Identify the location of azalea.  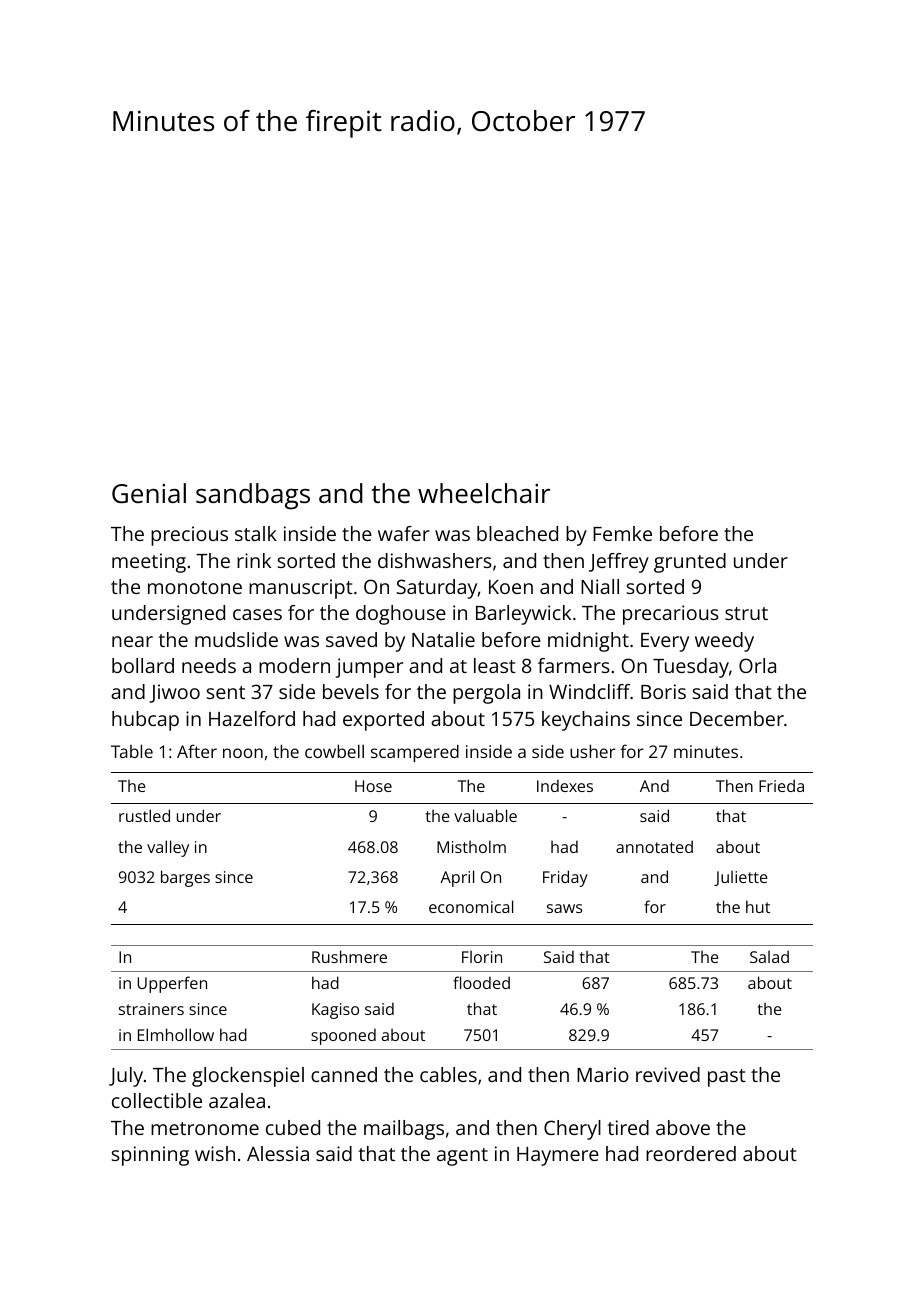
(237, 1100).
